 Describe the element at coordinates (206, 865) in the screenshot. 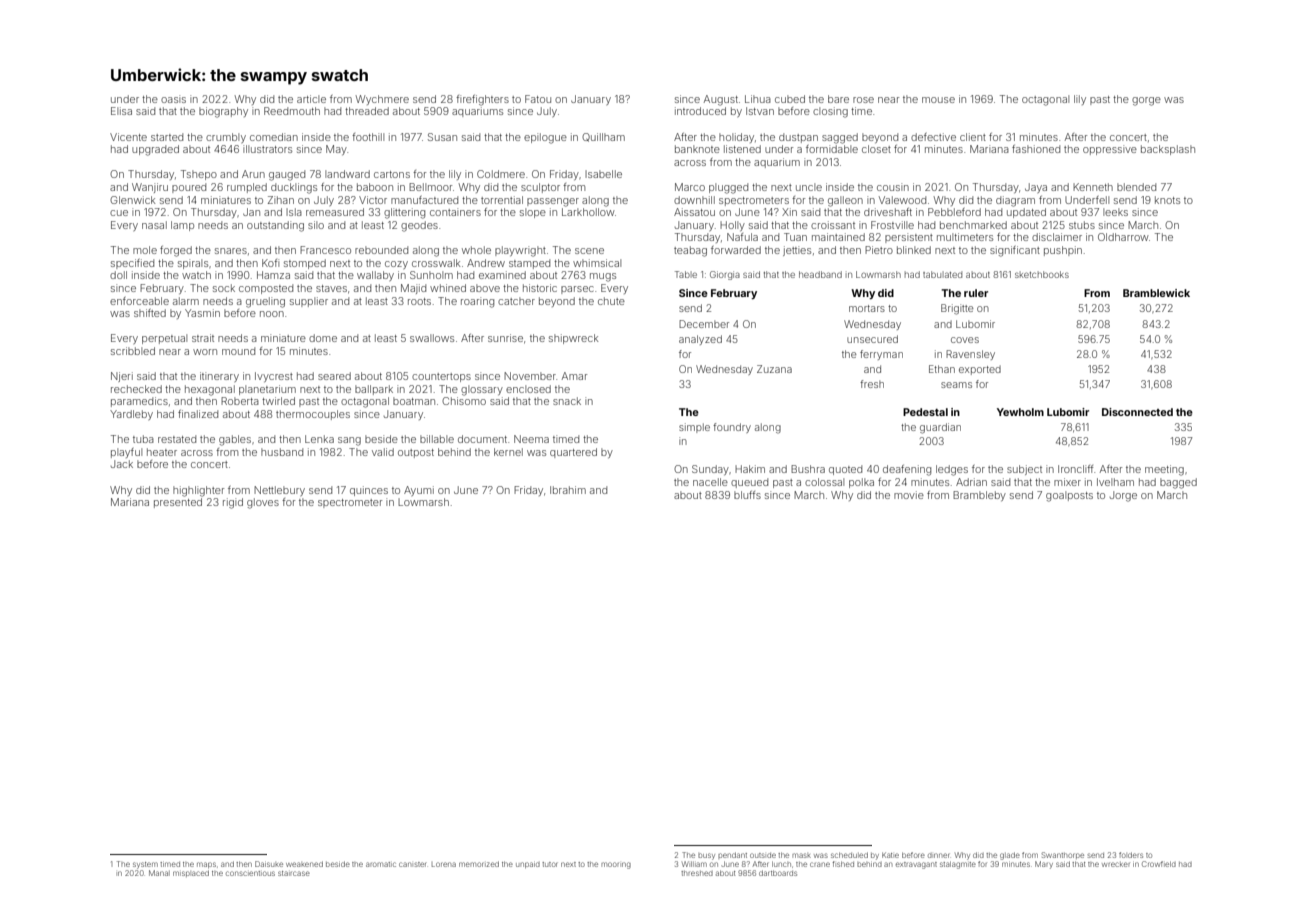

I see `maps` at that location.
